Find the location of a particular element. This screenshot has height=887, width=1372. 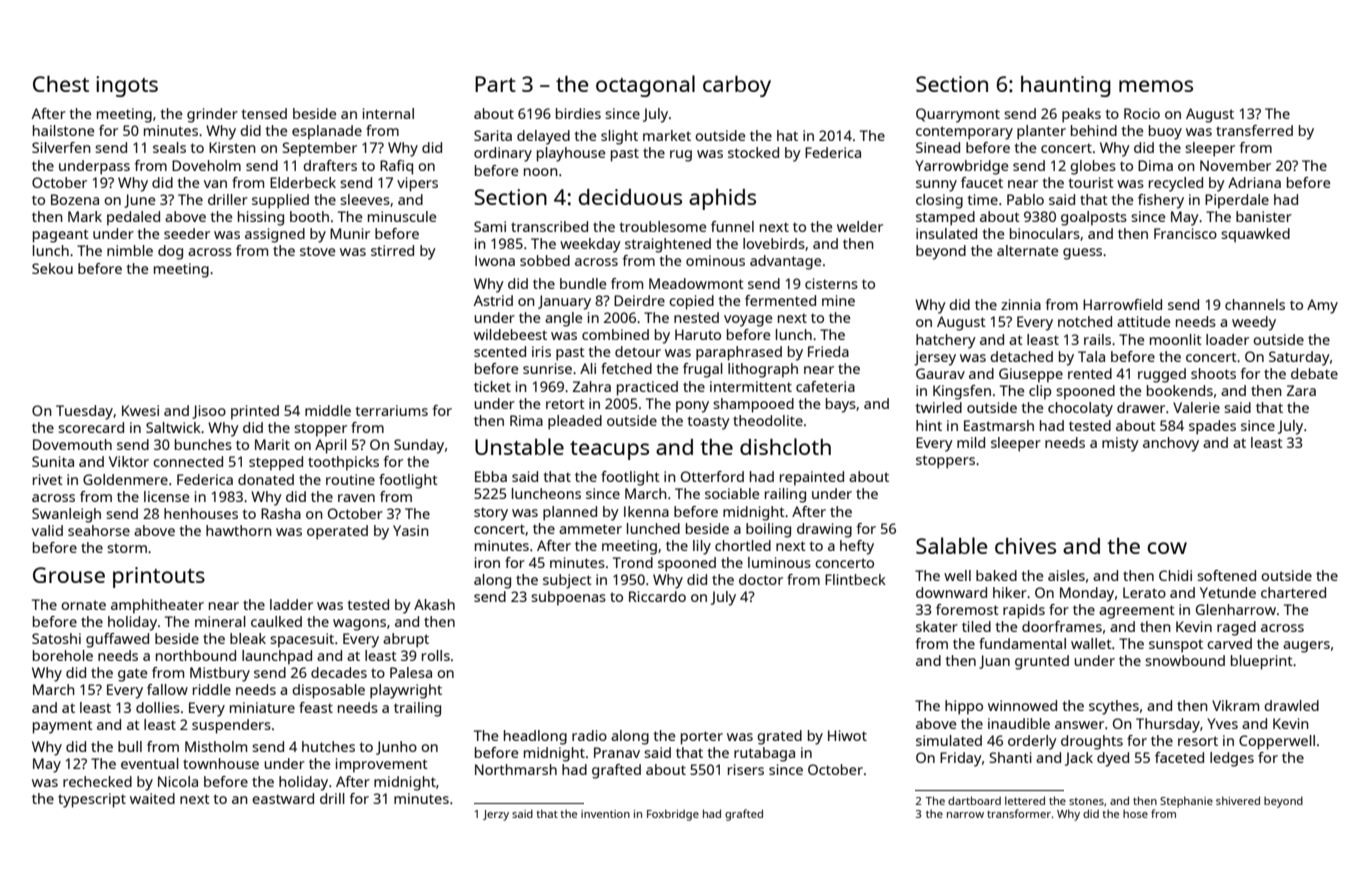

rolls is located at coordinates (436, 655).
